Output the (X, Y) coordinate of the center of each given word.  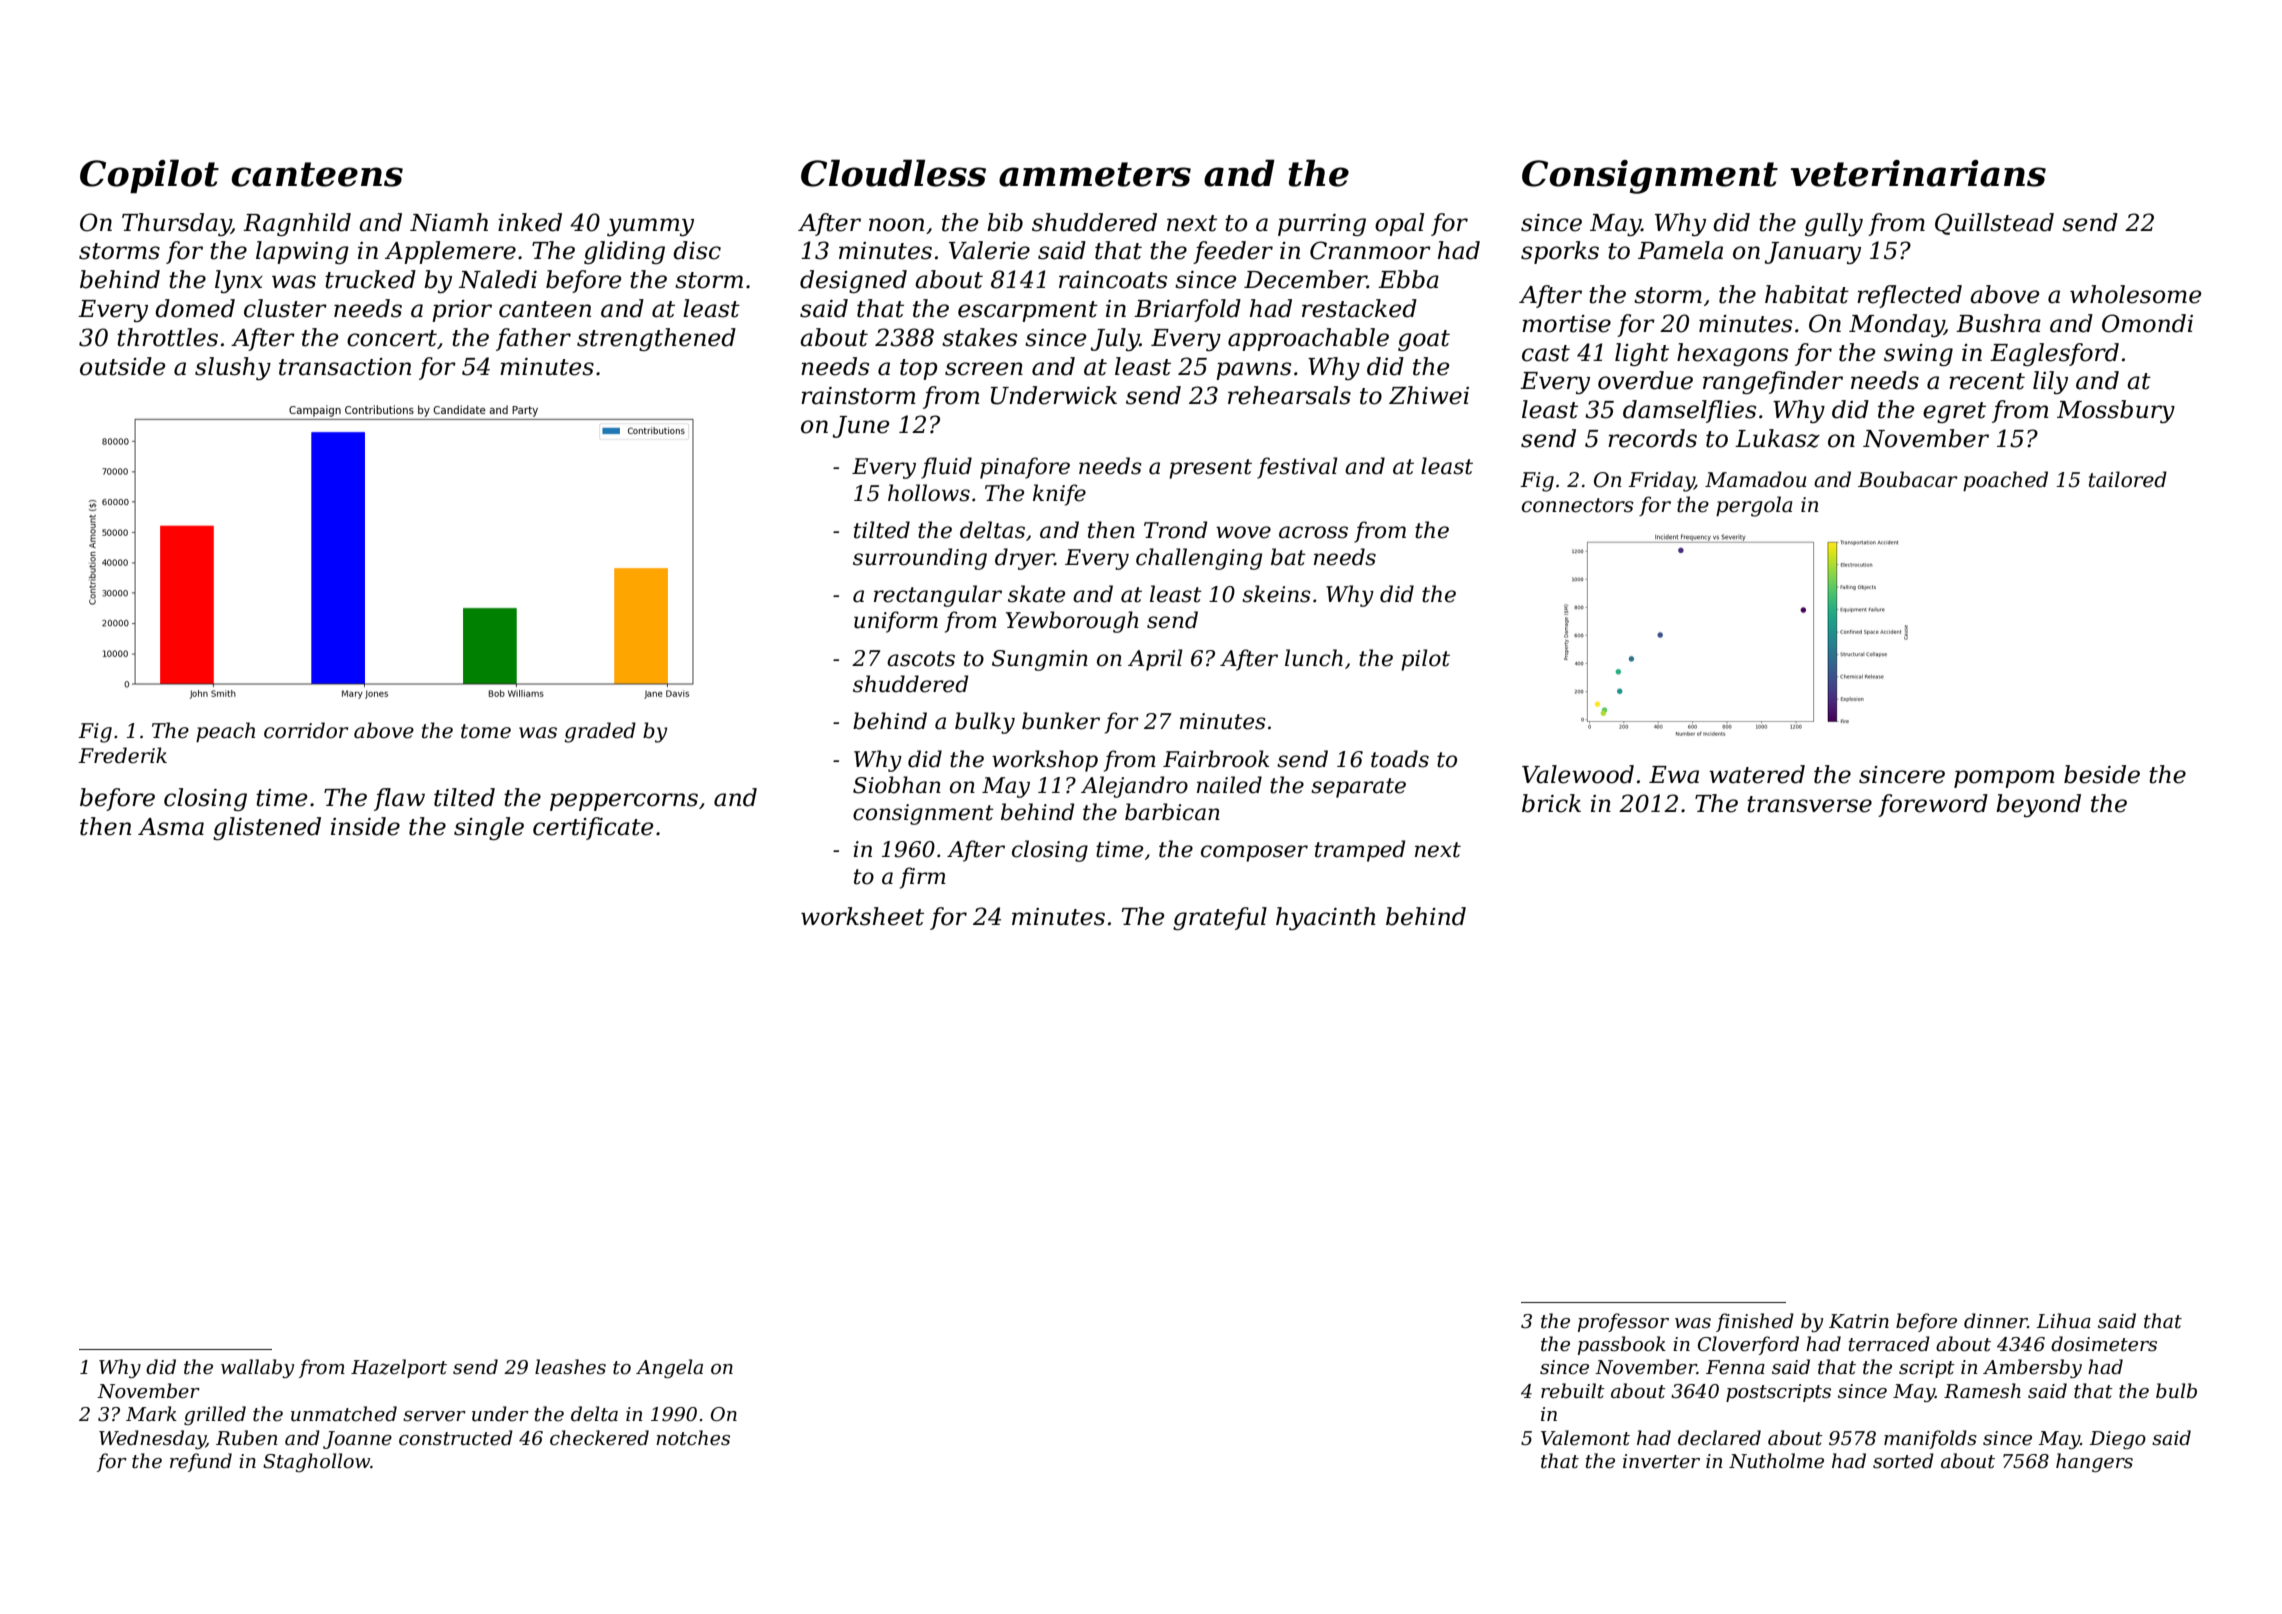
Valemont (1585, 1438)
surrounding (920, 559)
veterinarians (1918, 173)
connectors (1578, 505)
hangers (2094, 1462)
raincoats (1113, 280)
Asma (171, 827)
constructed (456, 1438)
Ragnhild (297, 224)
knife (1059, 495)
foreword (1933, 805)
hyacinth (1326, 918)
